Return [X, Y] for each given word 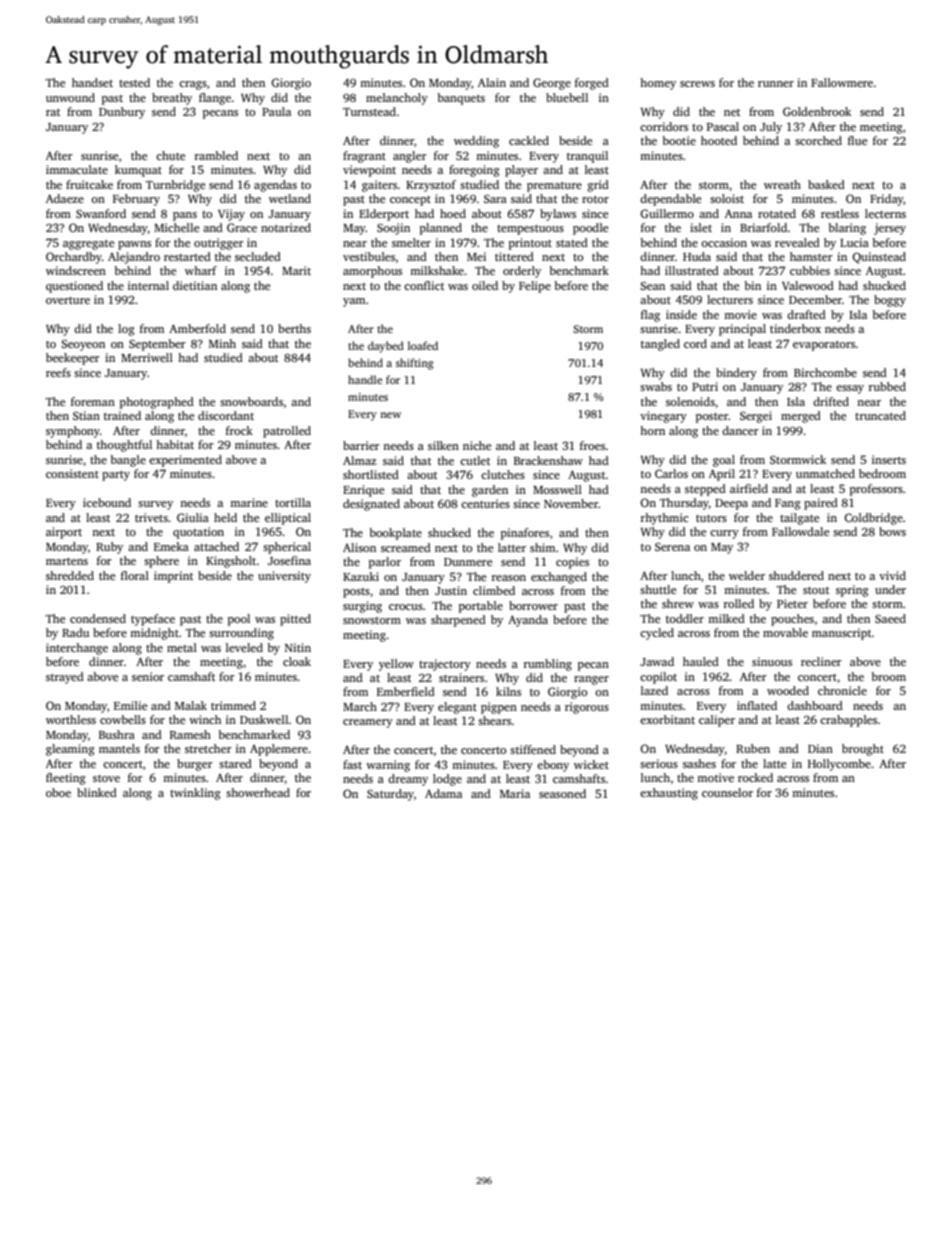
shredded [70, 575]
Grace [242, 227]
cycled [657, 634]
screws [697, 84]
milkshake [437, 270]
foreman [93, 401]
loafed [423, 345]
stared [235, 763]
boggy [890, 301]
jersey [890, 229]
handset [92, 82]
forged [592, 84]
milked [726, 618]
